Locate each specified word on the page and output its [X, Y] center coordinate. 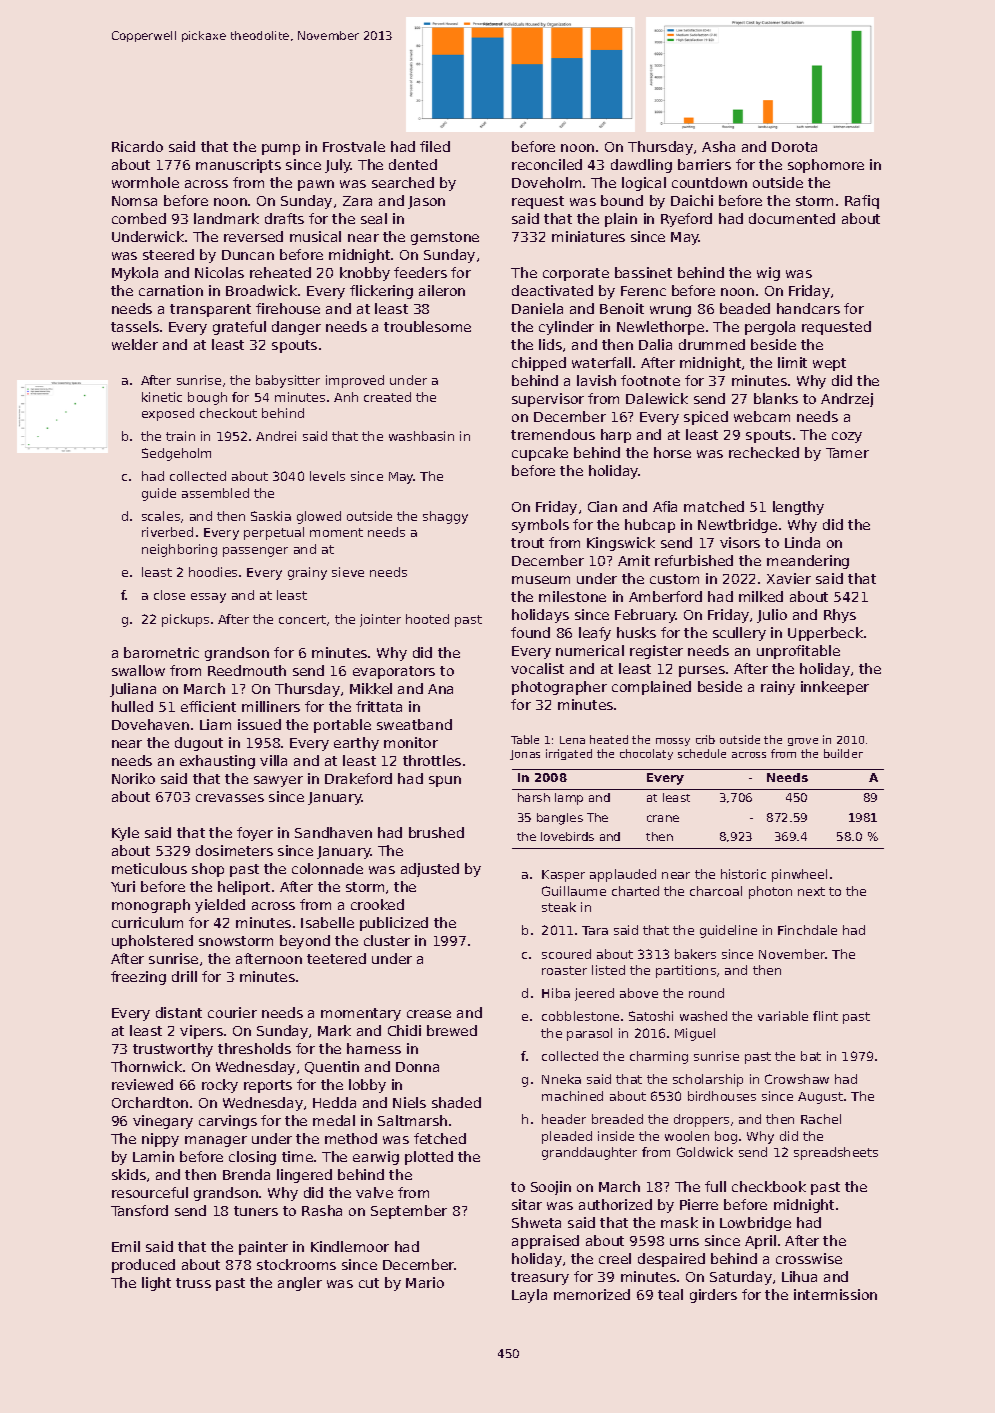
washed [703, 1016]
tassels [135, 326]
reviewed [142, 1084]
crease [429, 1014]
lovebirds [567, 836]
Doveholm [546, 182]
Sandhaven [333, 832]
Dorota [794, 147]
